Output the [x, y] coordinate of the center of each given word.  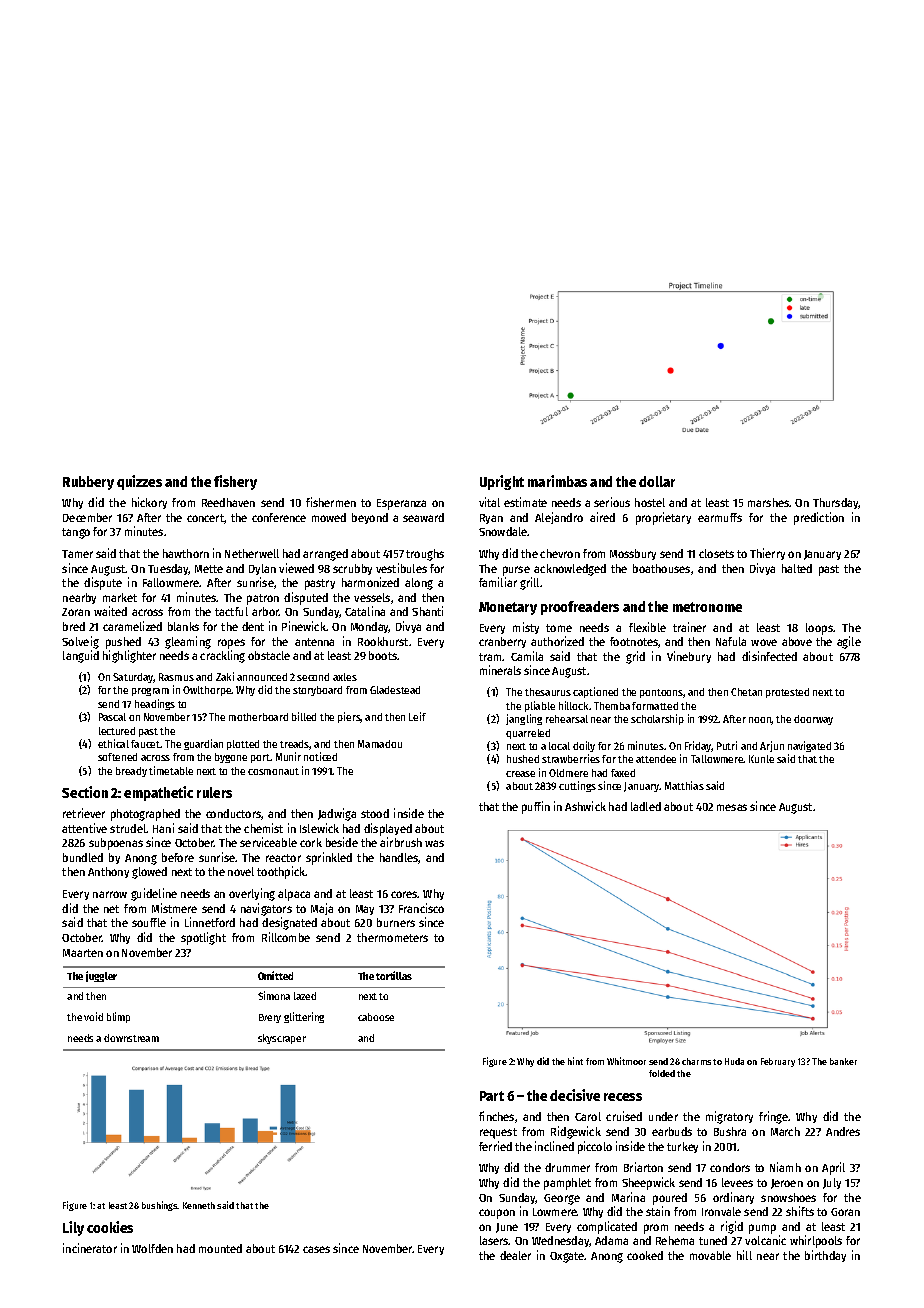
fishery [235, 482]
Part [492, 1096]
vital [489, 502]
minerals [500, 670]
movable [710, 1255]
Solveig [80, 642]
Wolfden [152, 1248]
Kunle [761, 759]
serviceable [268, 842]
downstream [131, 1038]
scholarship [657, 719]
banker [843, 1061]
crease [520, 774]
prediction [819, 518]
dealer [515, 1255]
